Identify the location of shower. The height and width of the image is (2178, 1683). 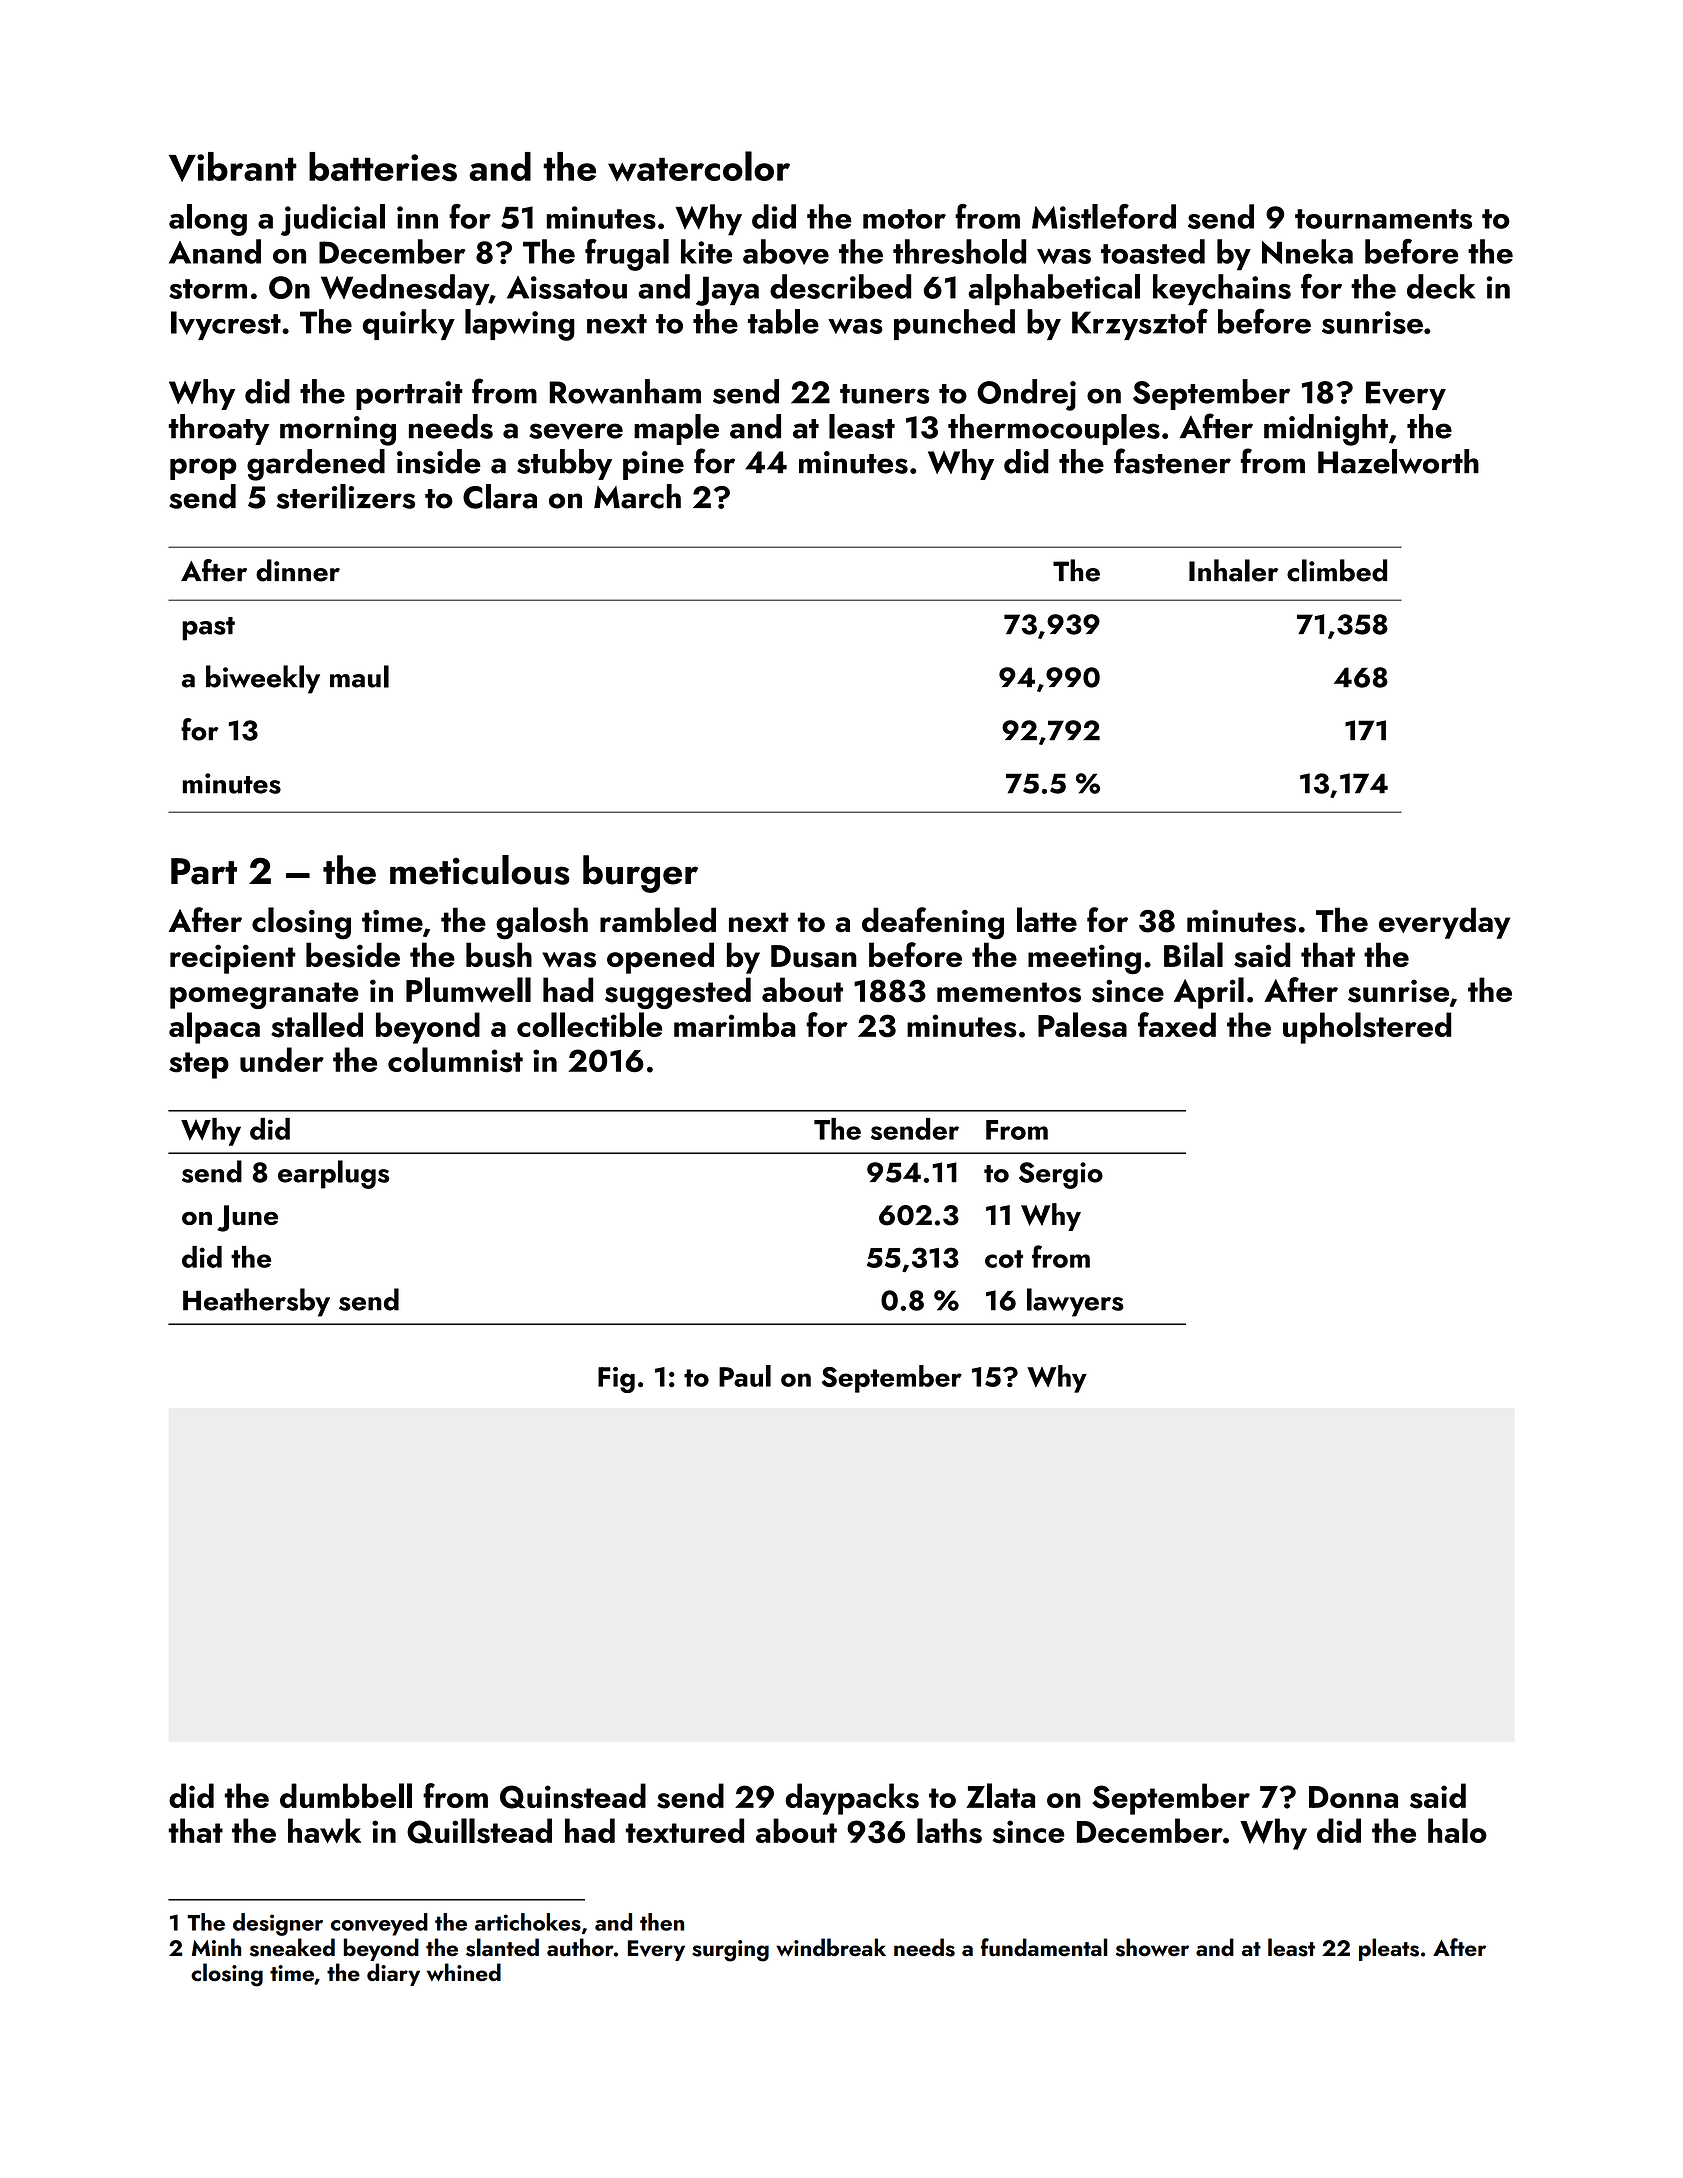
(1152, 1947).
